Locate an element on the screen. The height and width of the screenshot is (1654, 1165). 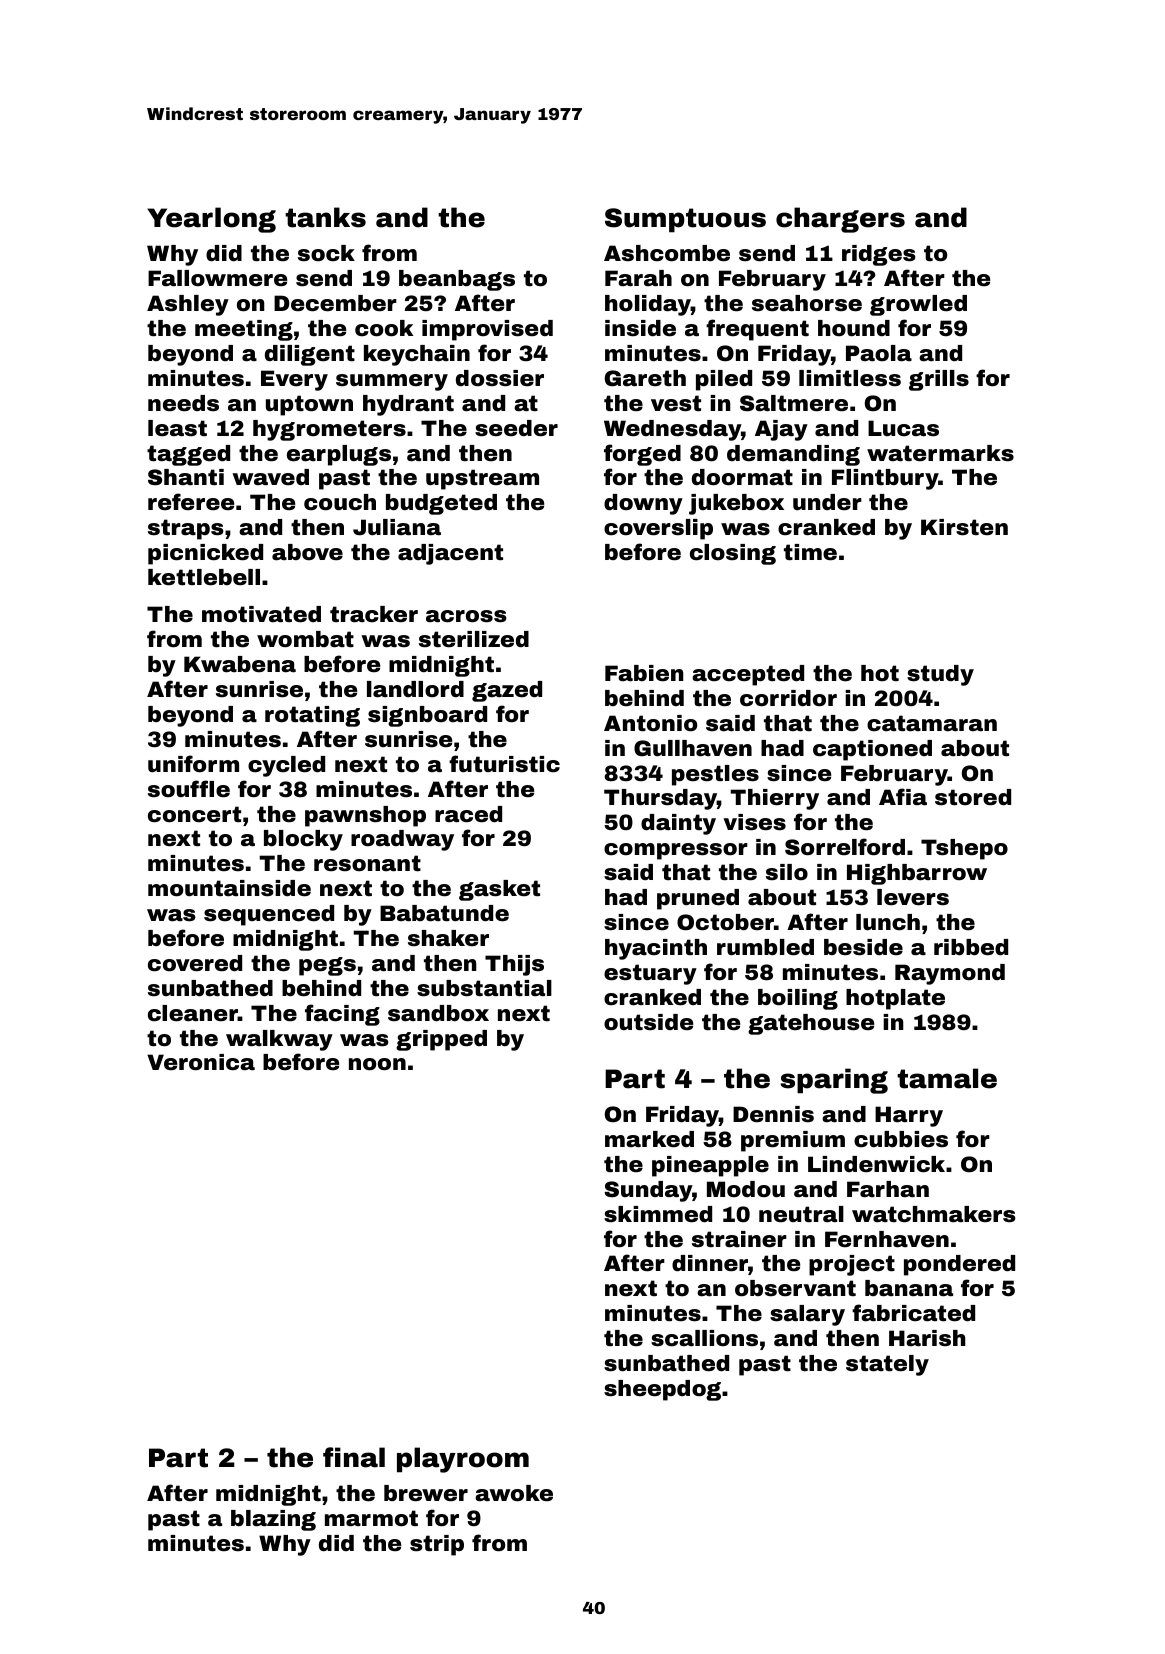
ridges is located at coordinates (879, 255).
